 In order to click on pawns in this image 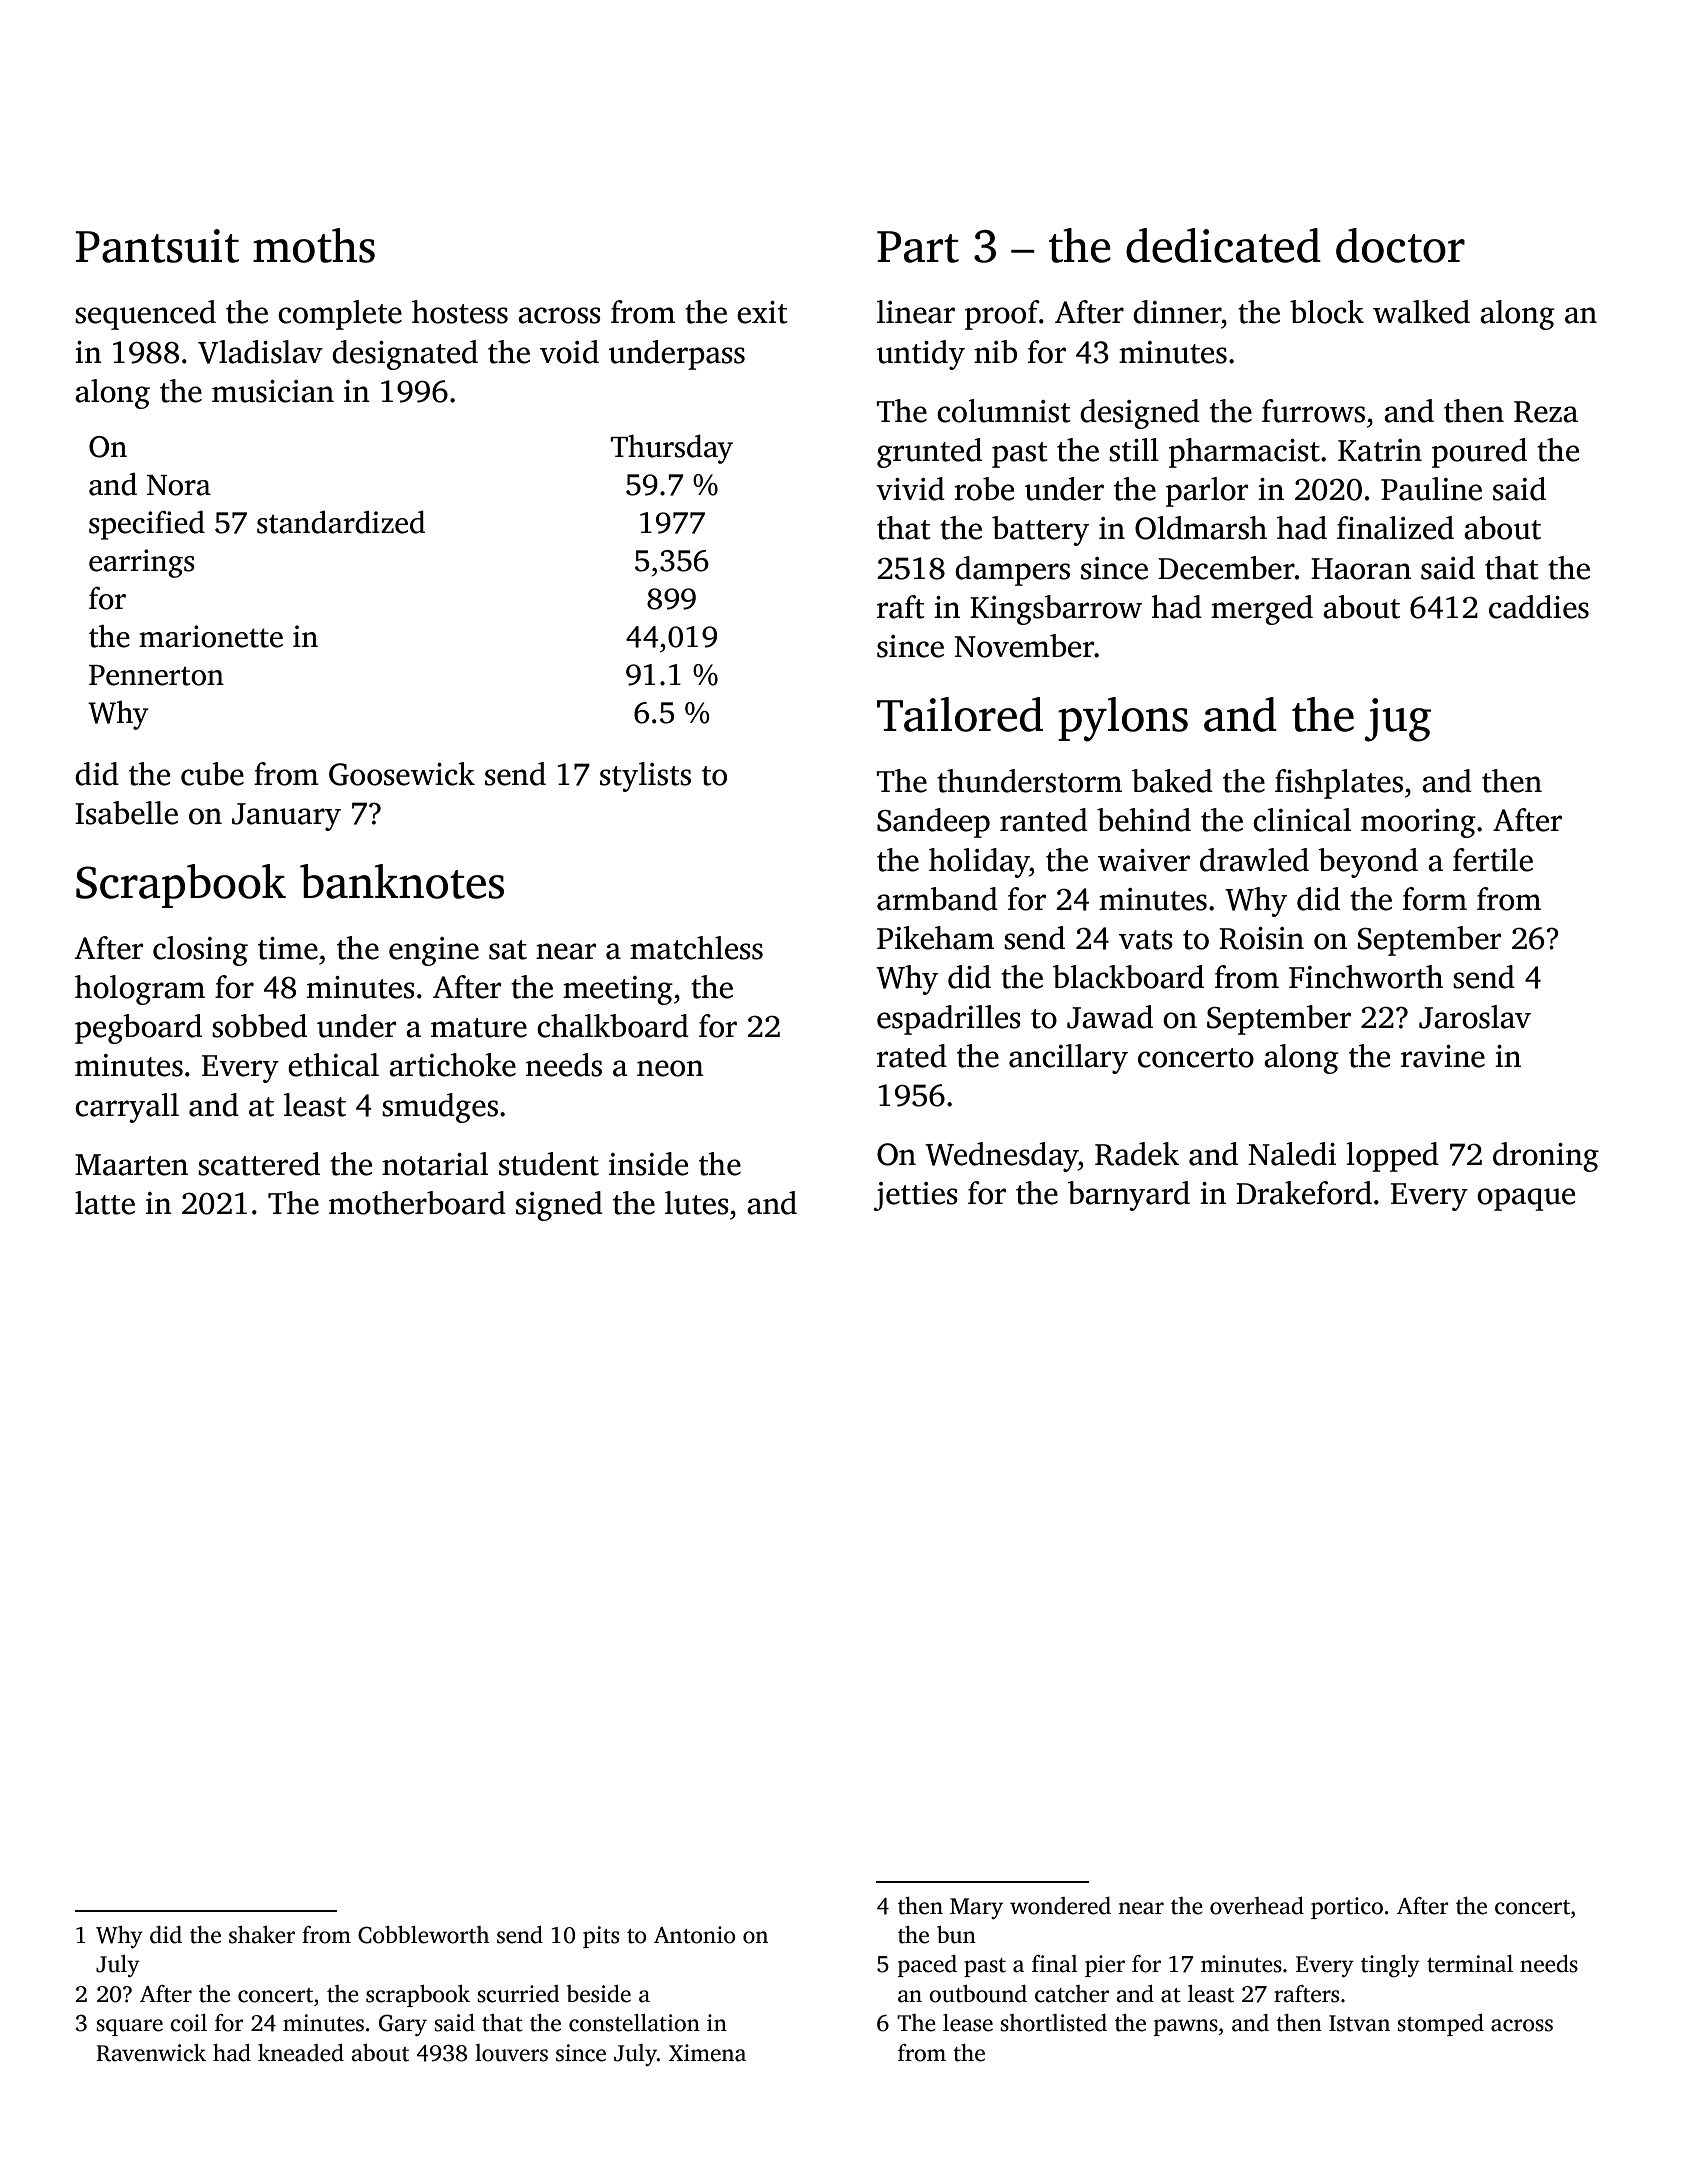, I will do `click(1186, 2027)`.
